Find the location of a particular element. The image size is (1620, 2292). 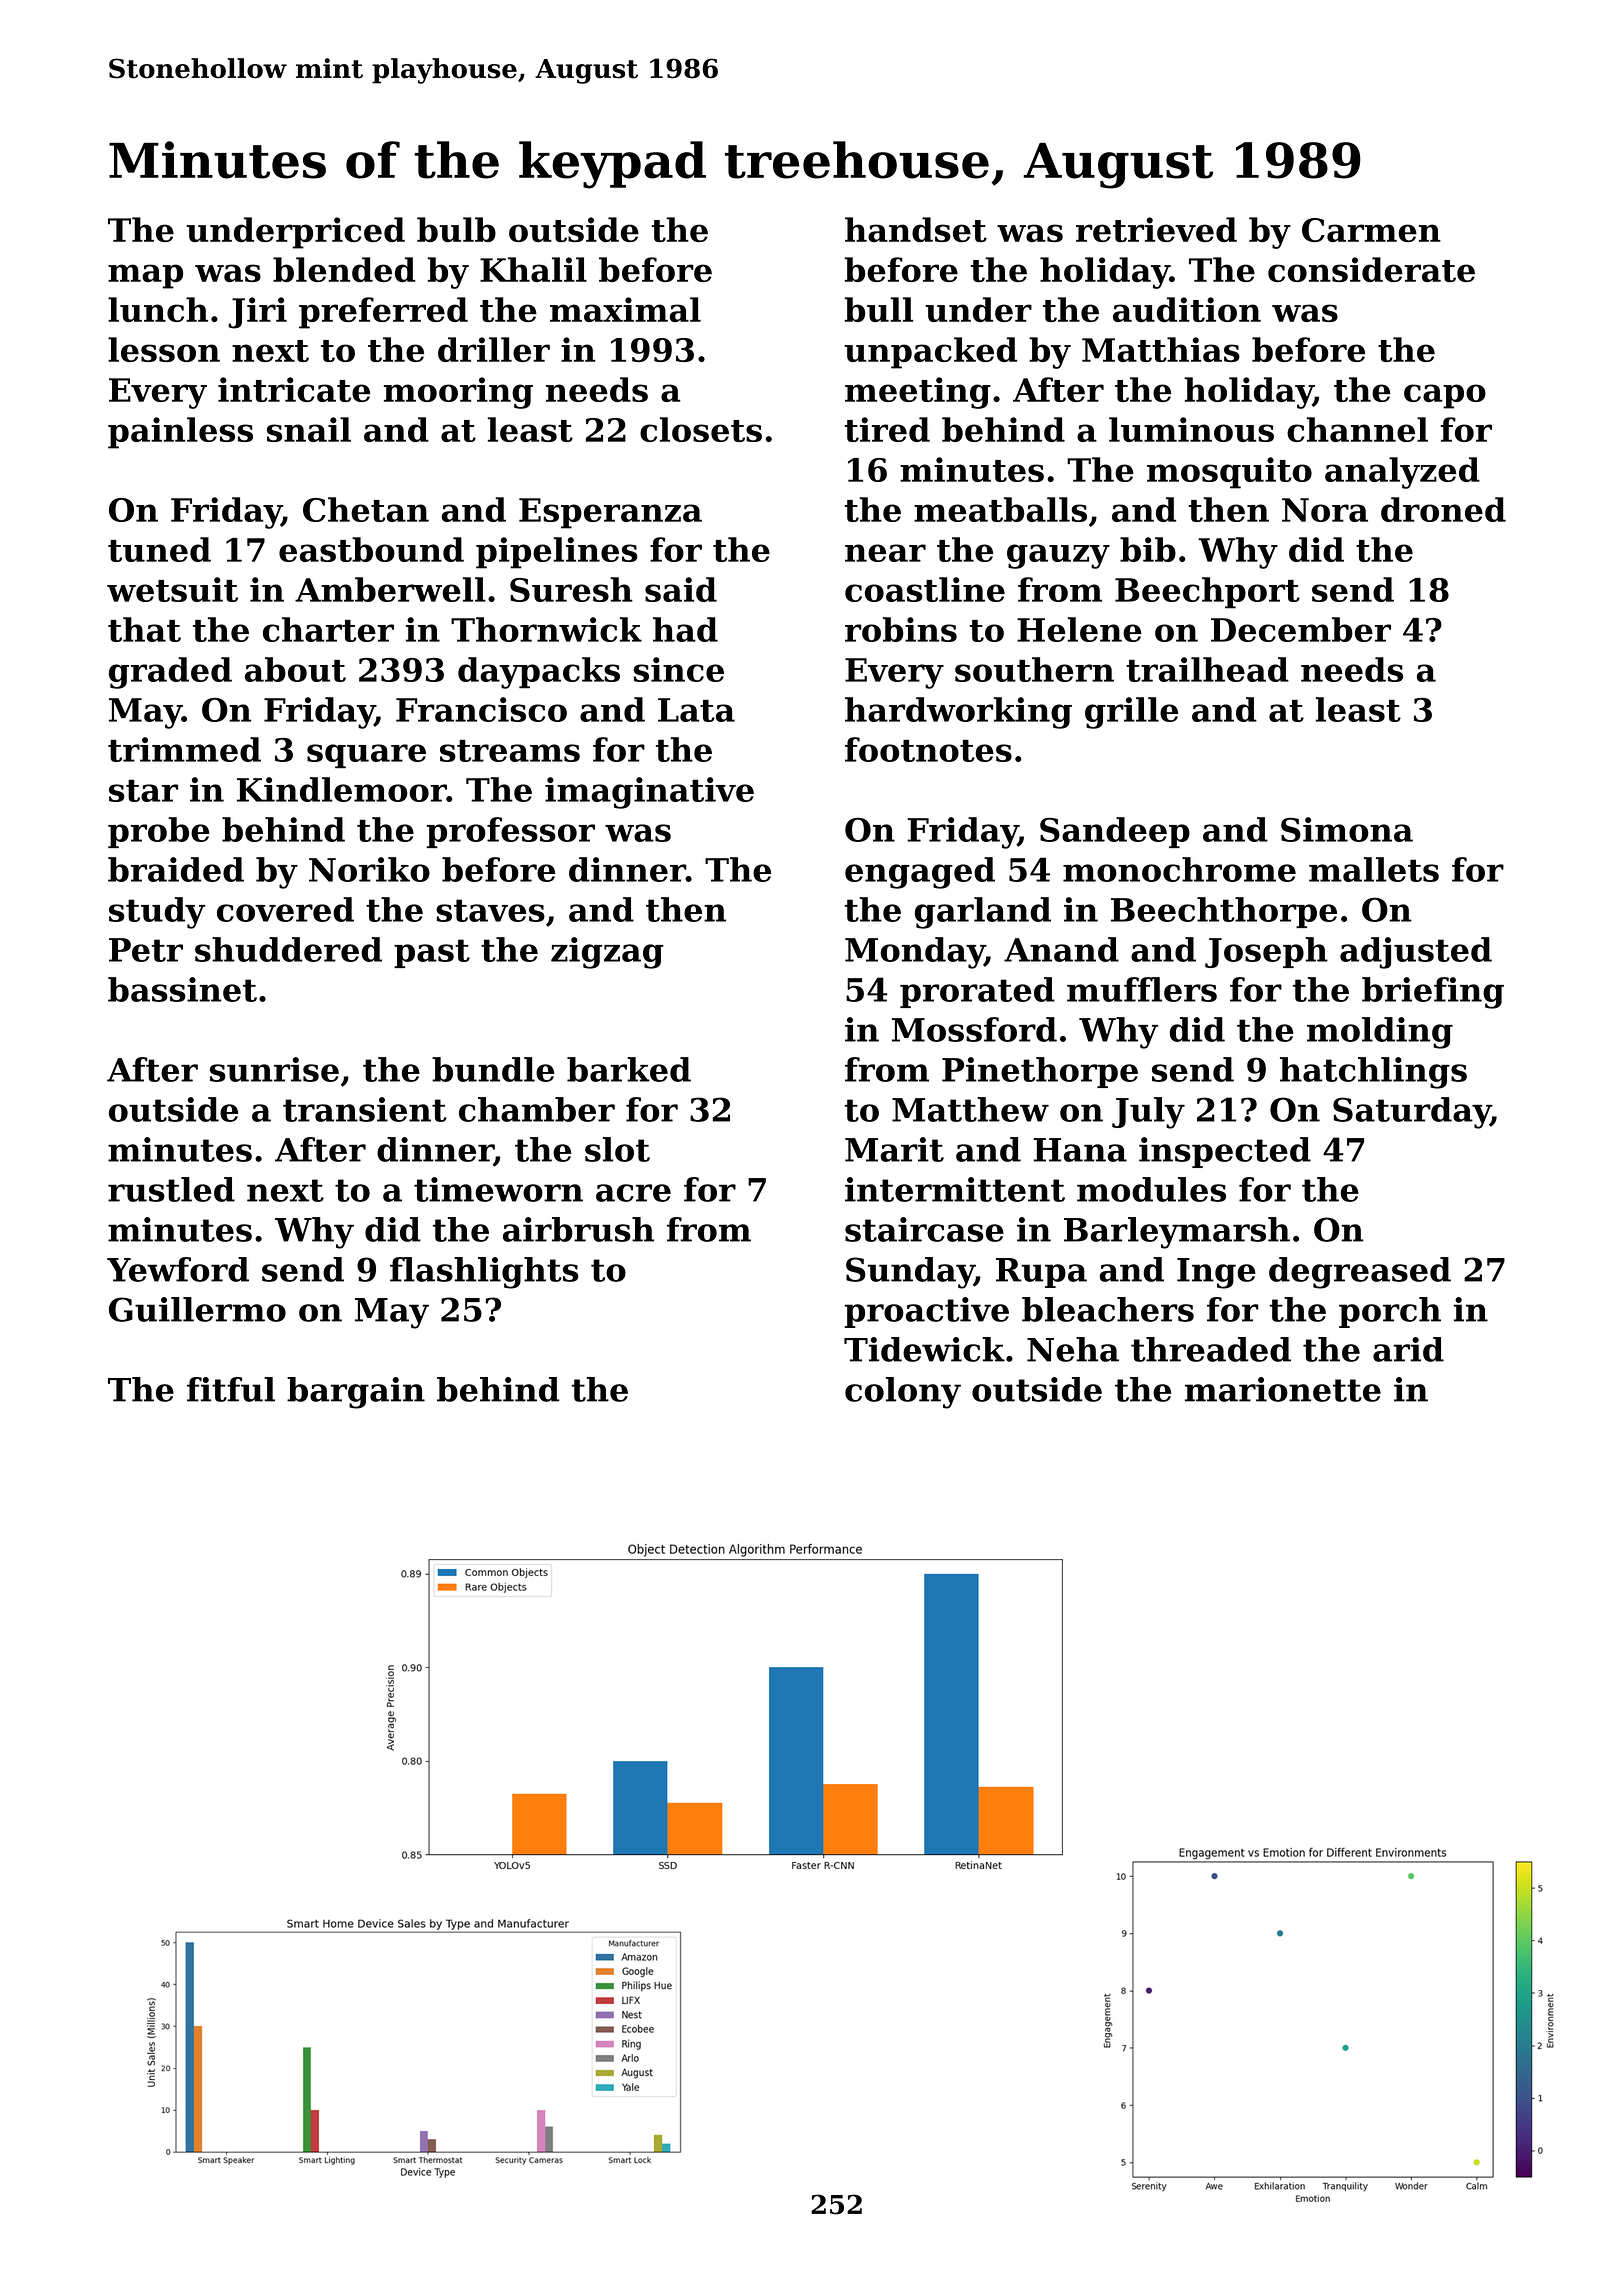

Jiri is located at coordinates (257, 313).
